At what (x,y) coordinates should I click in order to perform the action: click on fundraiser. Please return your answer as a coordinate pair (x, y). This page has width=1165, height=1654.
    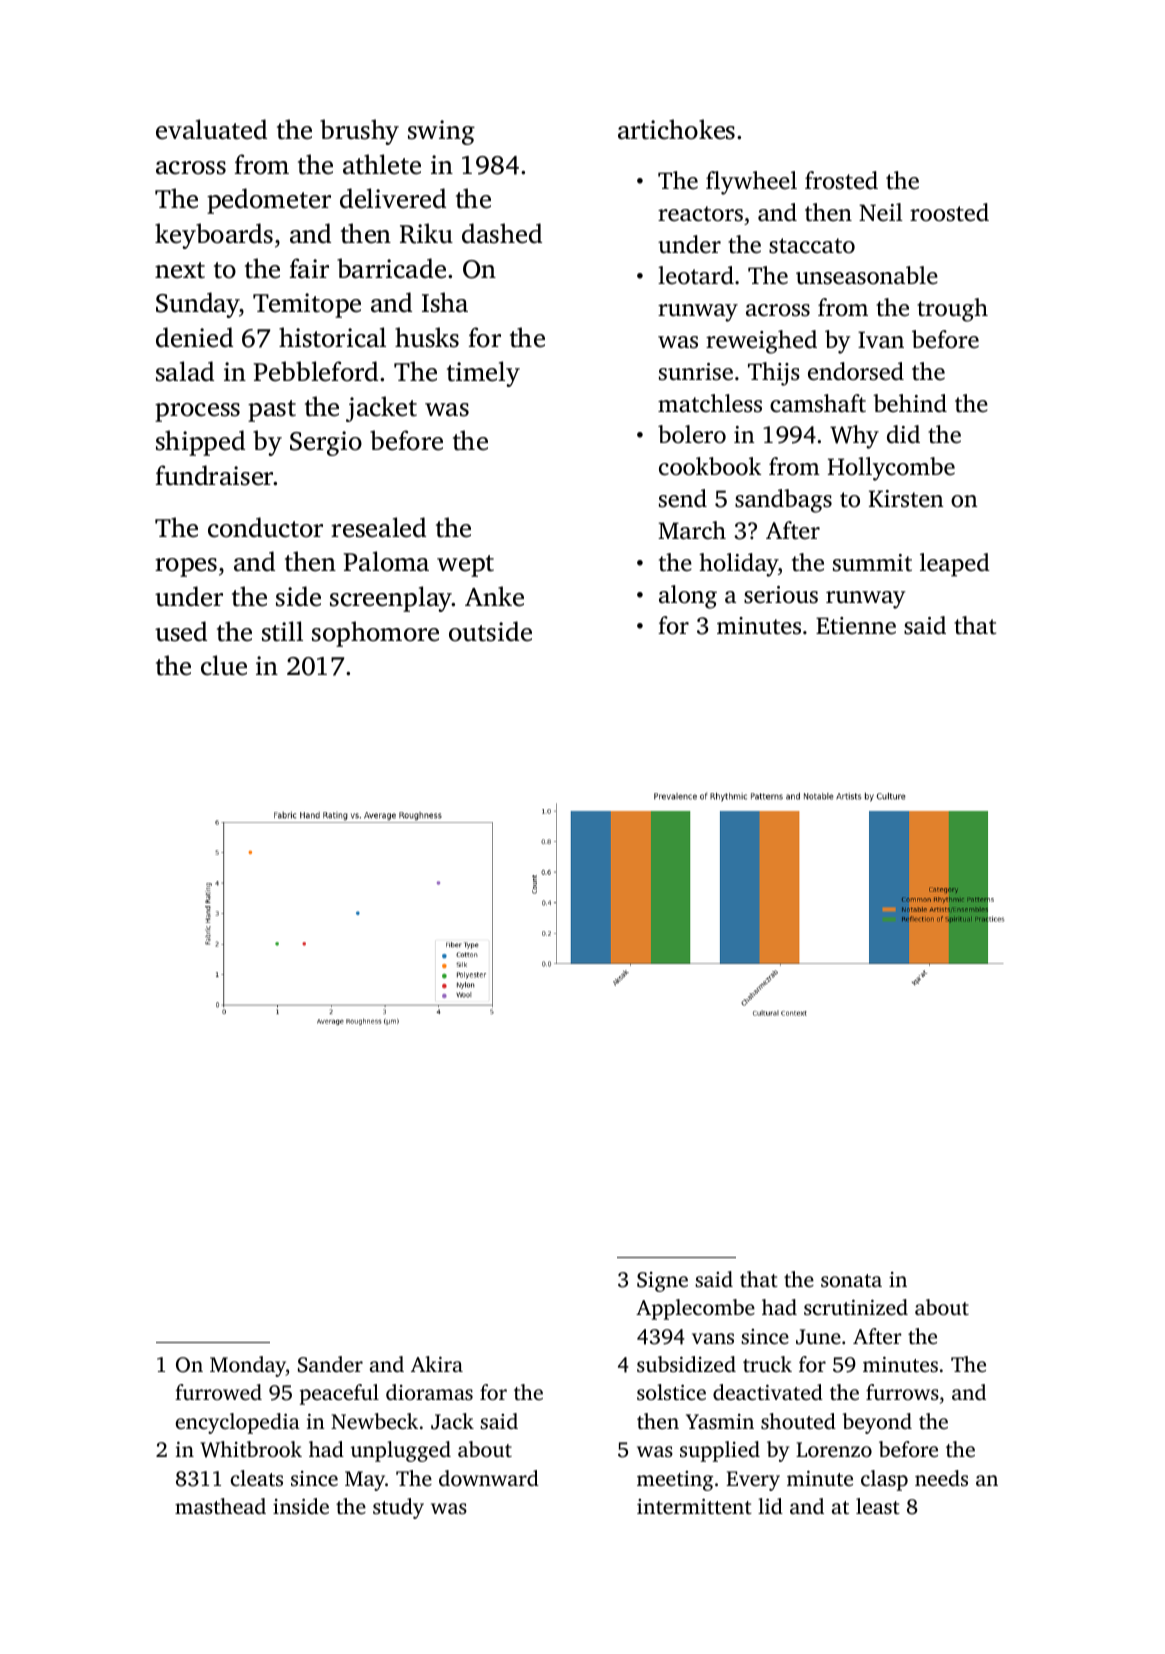
    Looking at the image, I should click on (215, 475).
